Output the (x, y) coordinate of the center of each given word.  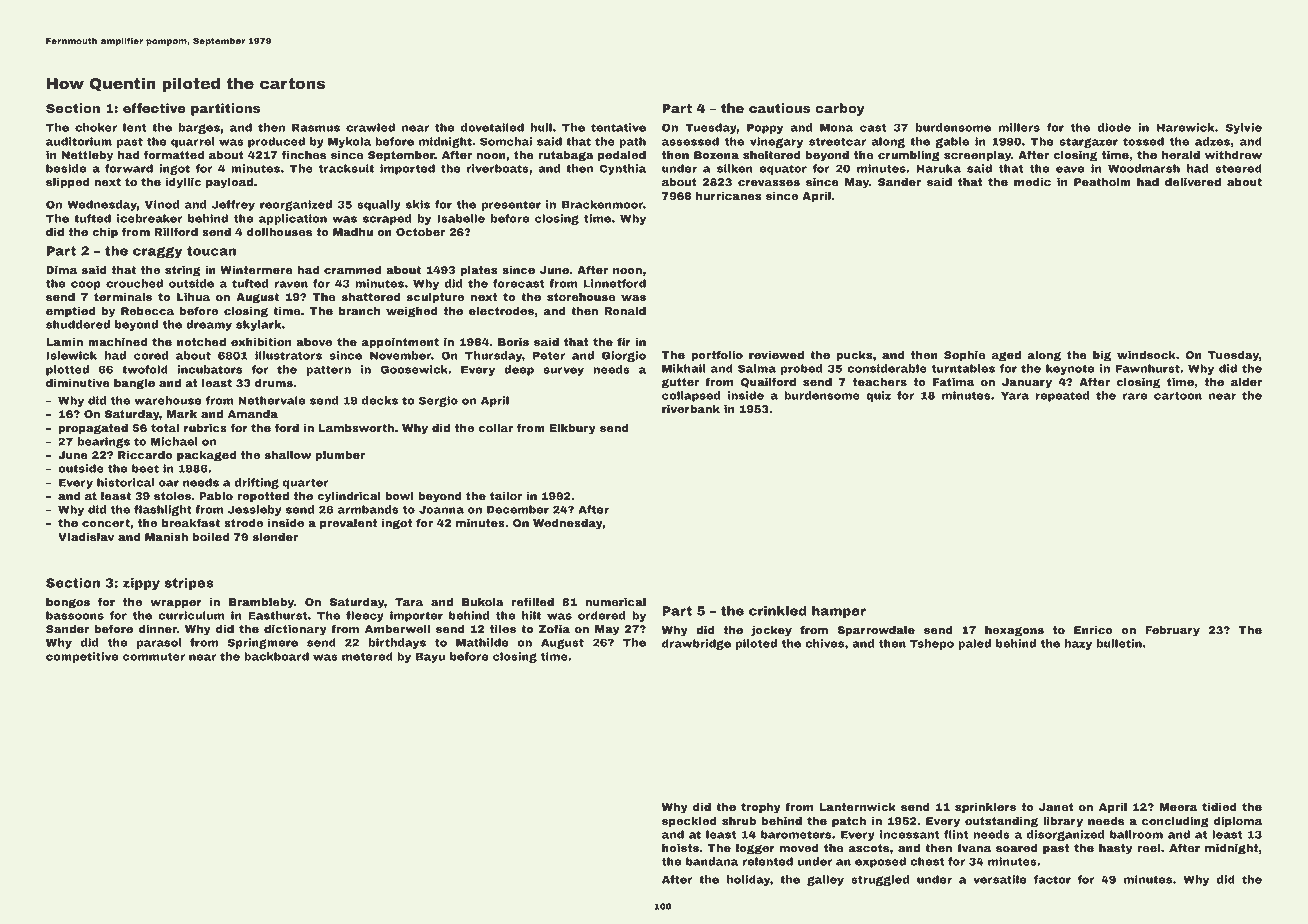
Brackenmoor (602, 204)
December (518, 509)
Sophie (965, 356)
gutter (680, 383)
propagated (93, 429)
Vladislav (86, 537)
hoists (680, 848)
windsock (1146, 355)
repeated (1062, 396)
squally (379, 205)
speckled (689, 822)
